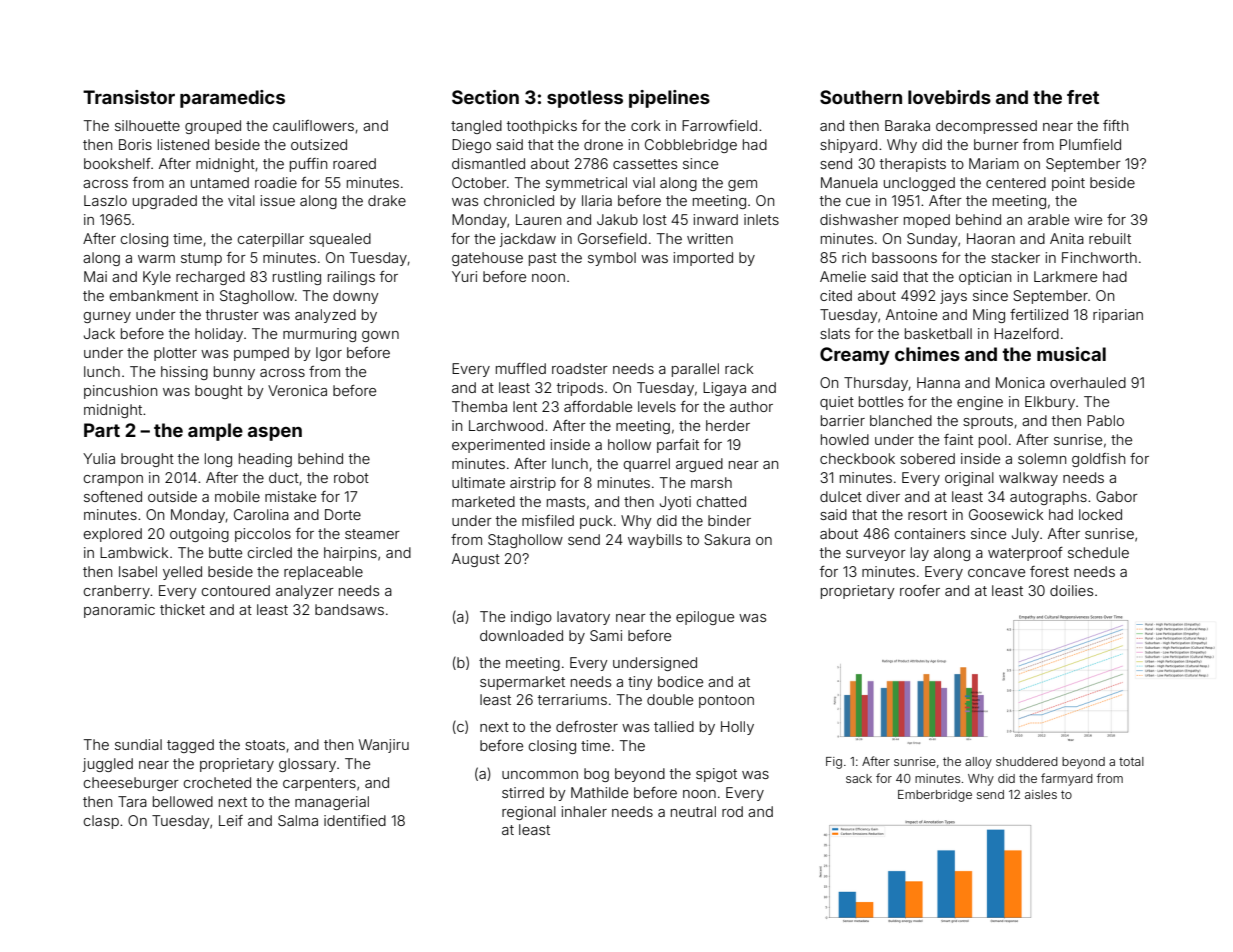 Image resolution: width=1233 pixels, height=952 pixels. I want to click on identified, so click(355, 820).
